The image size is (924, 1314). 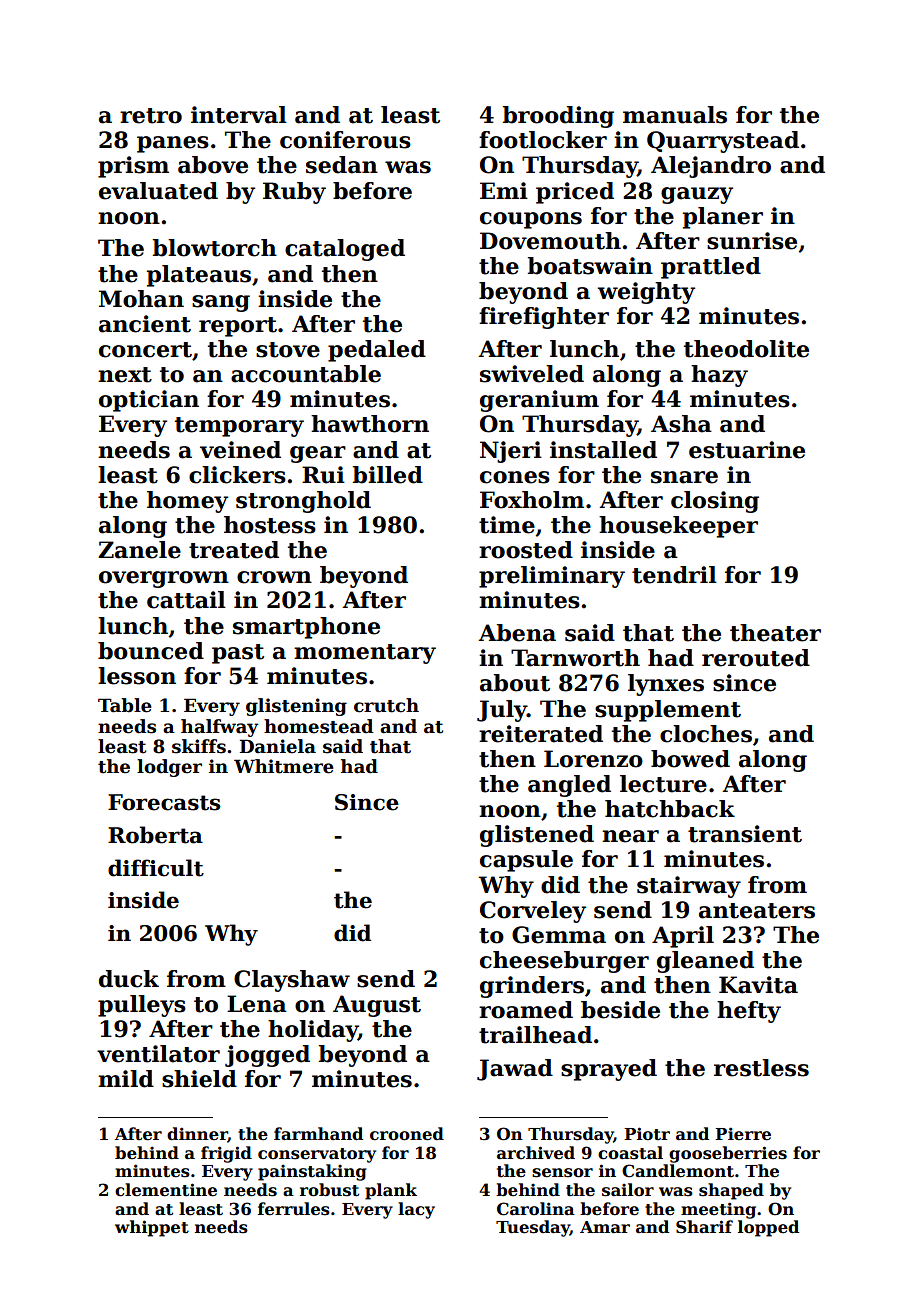 I want to click on Zanele, so click(x=139, y=550).
